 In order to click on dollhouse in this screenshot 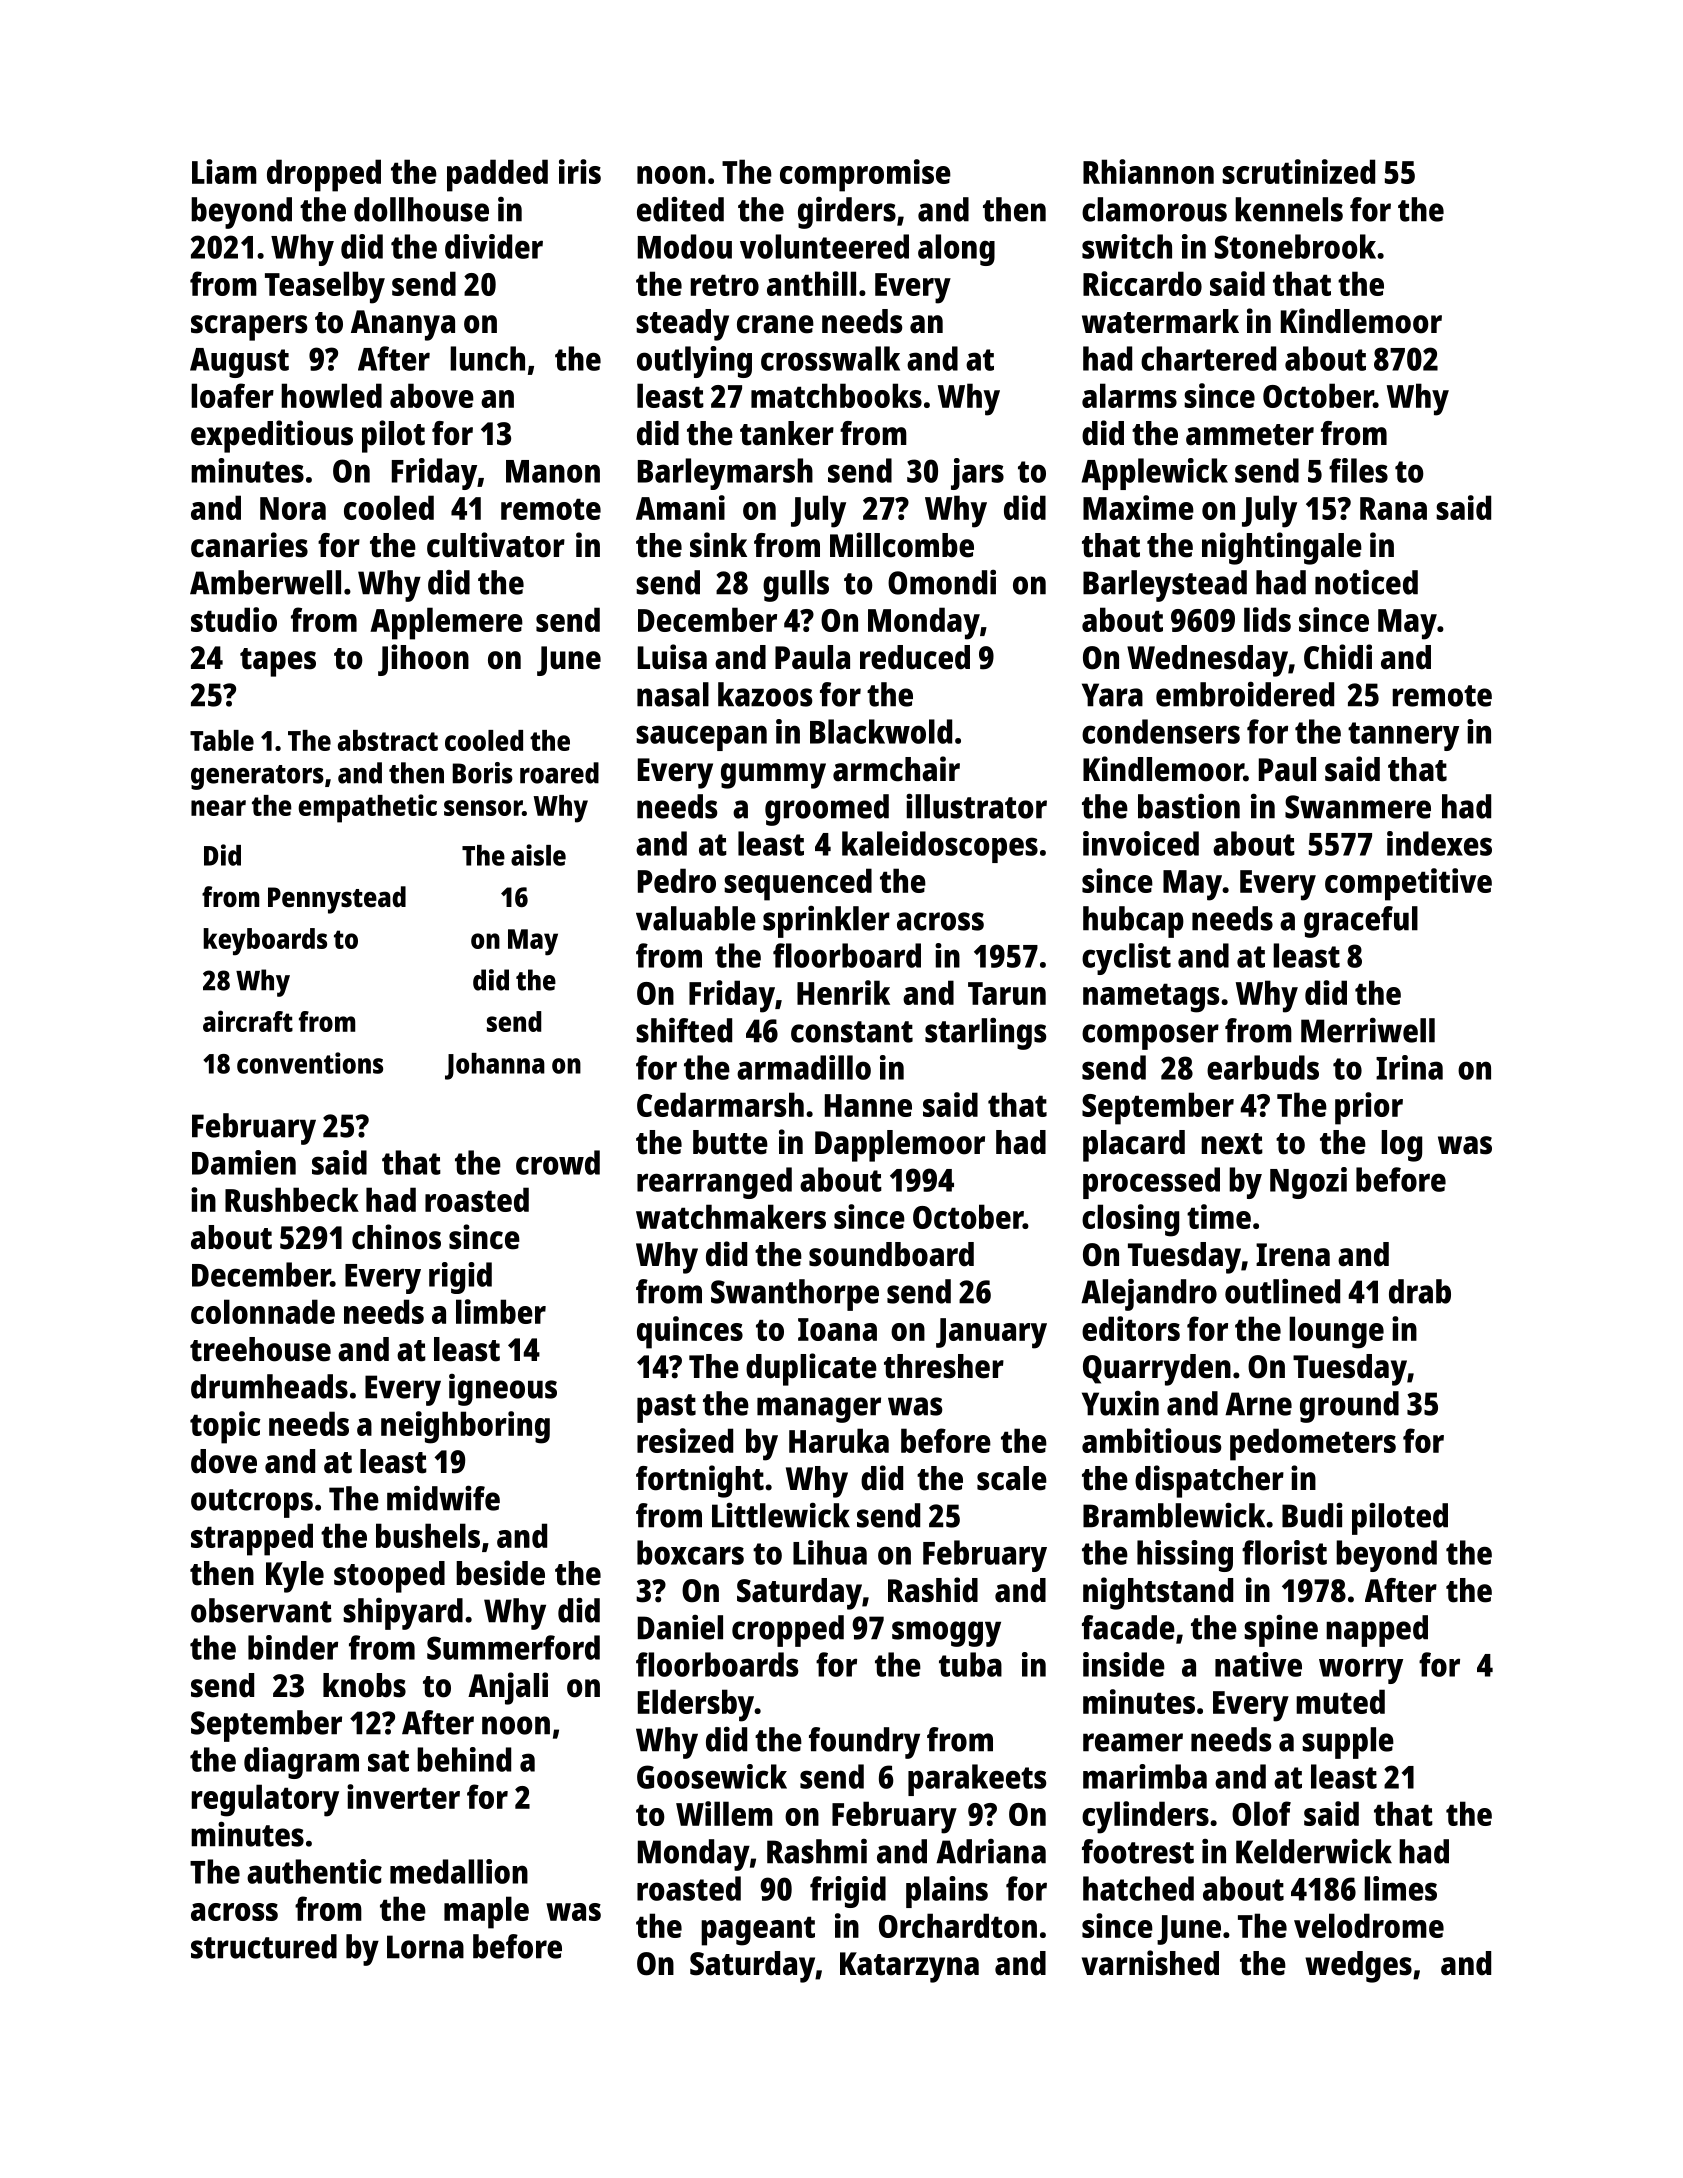, I will do `click(421, 209)`.
